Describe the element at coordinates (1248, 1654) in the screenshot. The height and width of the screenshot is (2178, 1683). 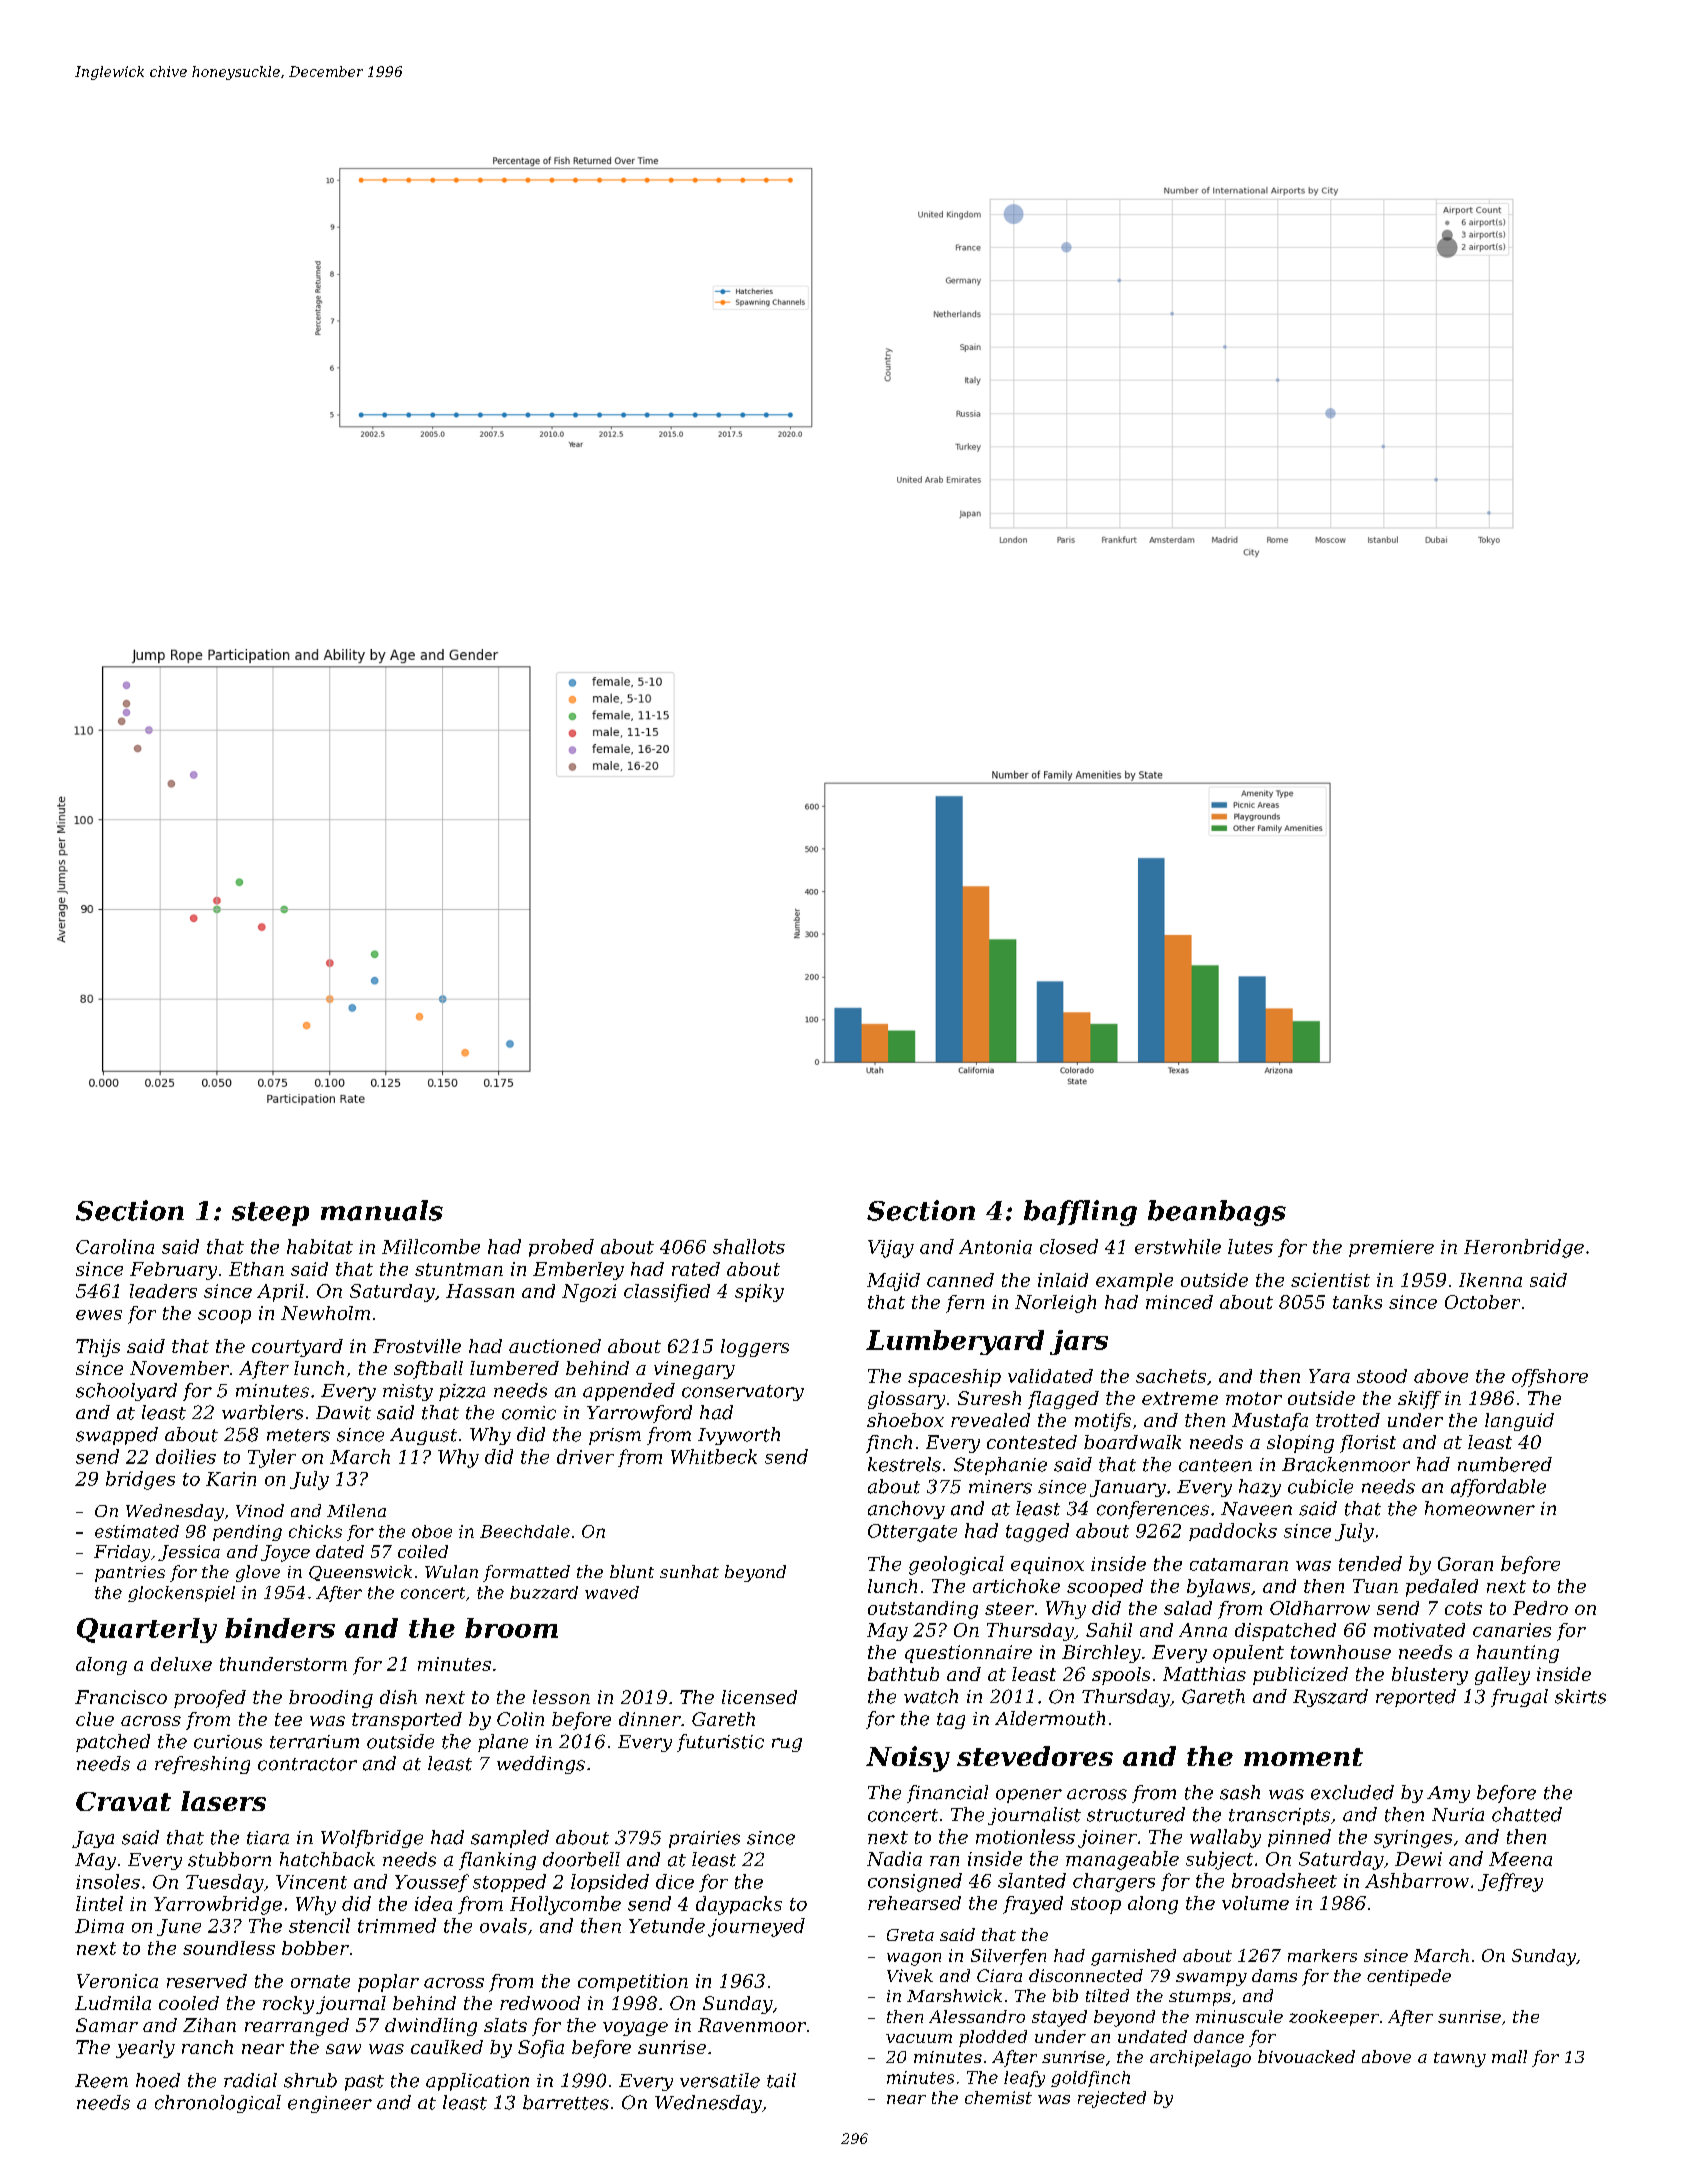
I see `opulent` at that location.
